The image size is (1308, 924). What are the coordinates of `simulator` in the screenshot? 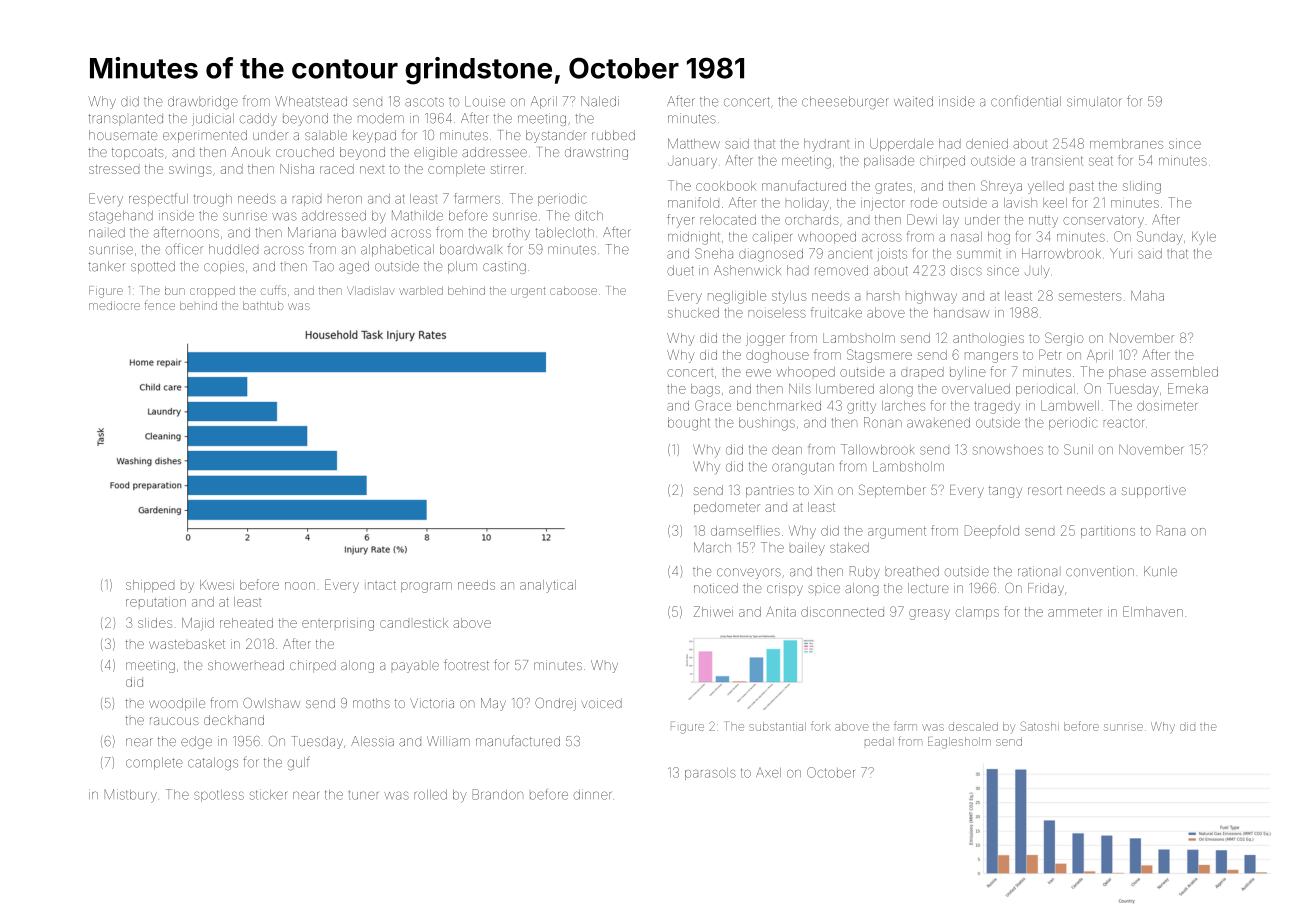 It's located at (1094, 101).
